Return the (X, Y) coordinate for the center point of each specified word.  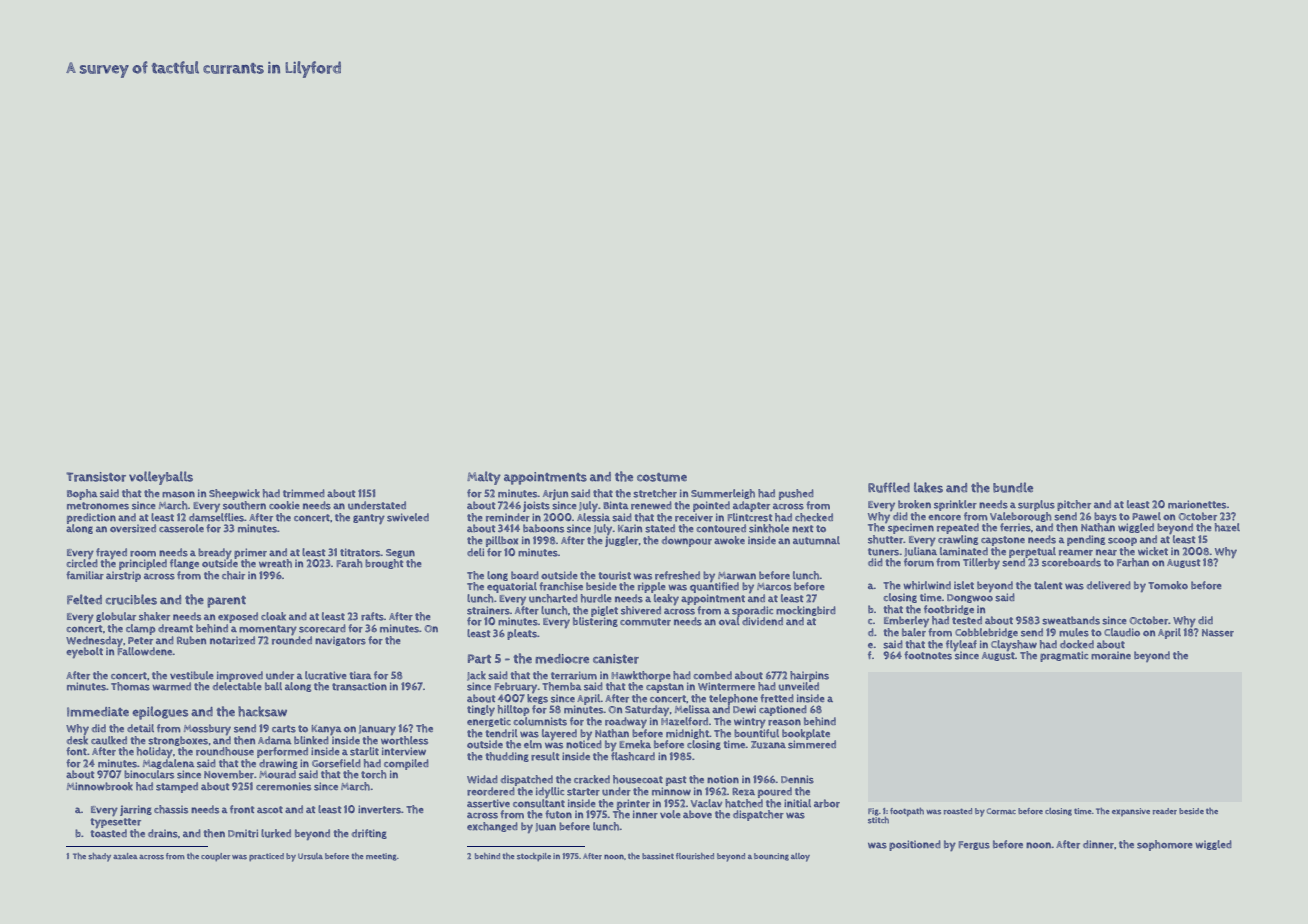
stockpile (534, 857)
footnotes (928, 655)
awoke (729, 540)
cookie (284, 505)
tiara (361, 675)
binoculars (149, 774)
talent (1048, 585)
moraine (1111, 656)
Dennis (797, 779)
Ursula (310, 856)
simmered (812, 744)
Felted (84, 599)
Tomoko (1168, 585)
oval (729, 621)
